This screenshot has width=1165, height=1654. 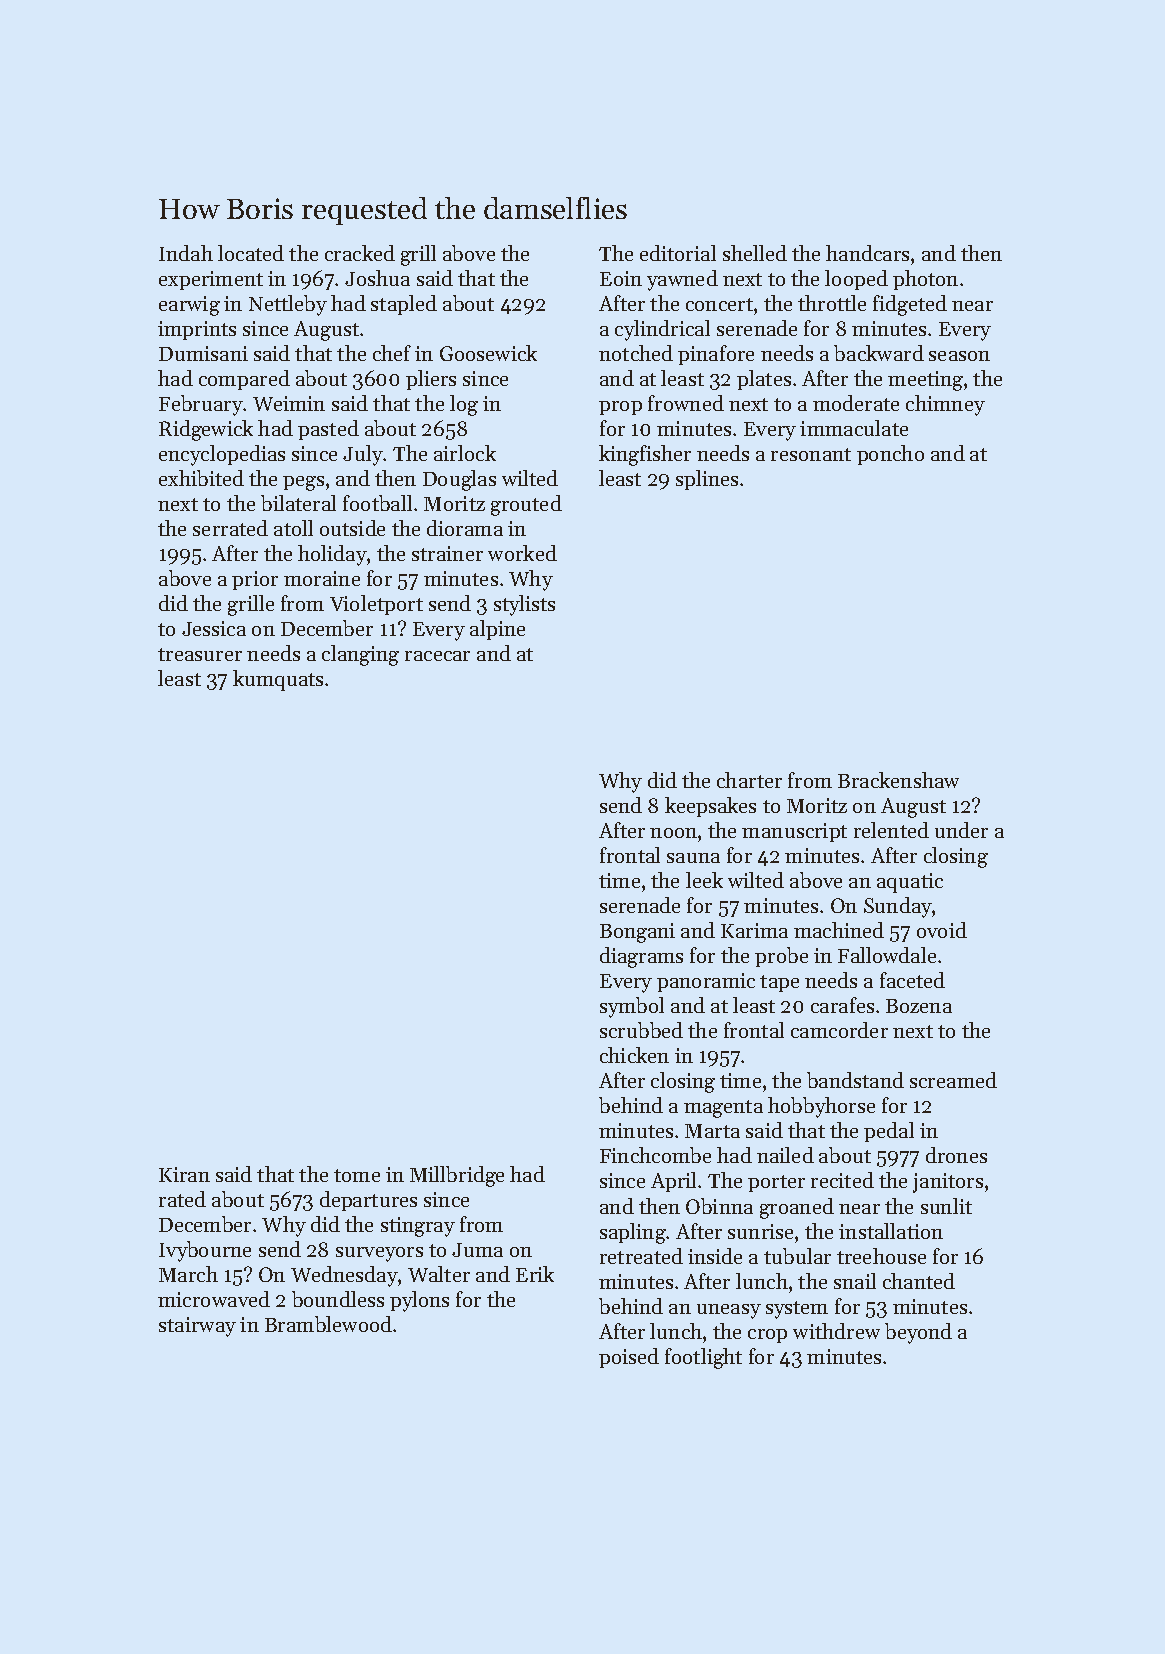 What do you see at coordinates (961, 830) in the screenshot?
I see `under` at bounding box center [961, 830].
